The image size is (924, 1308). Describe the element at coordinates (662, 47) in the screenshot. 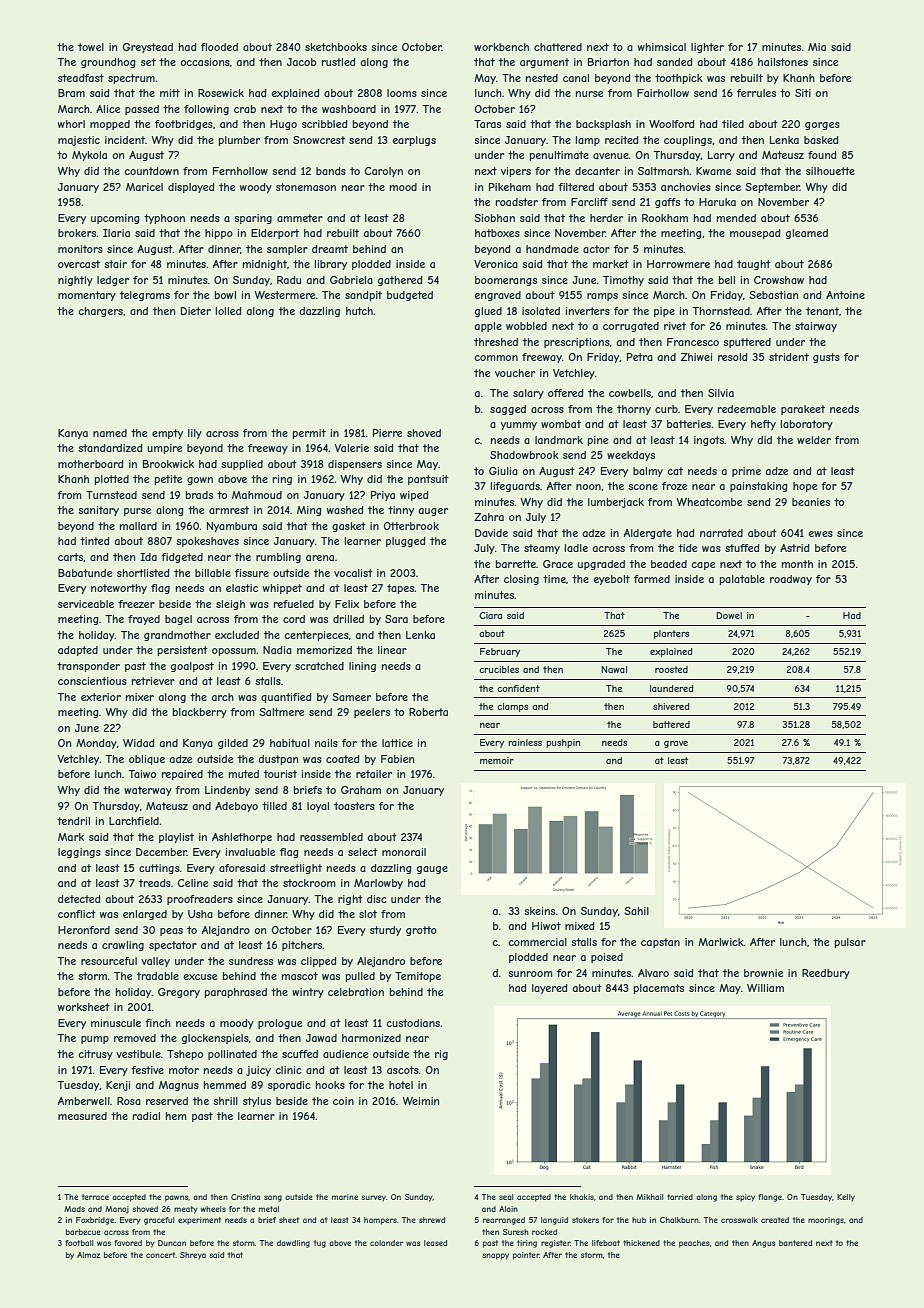

I see `whimsical` at that location.
